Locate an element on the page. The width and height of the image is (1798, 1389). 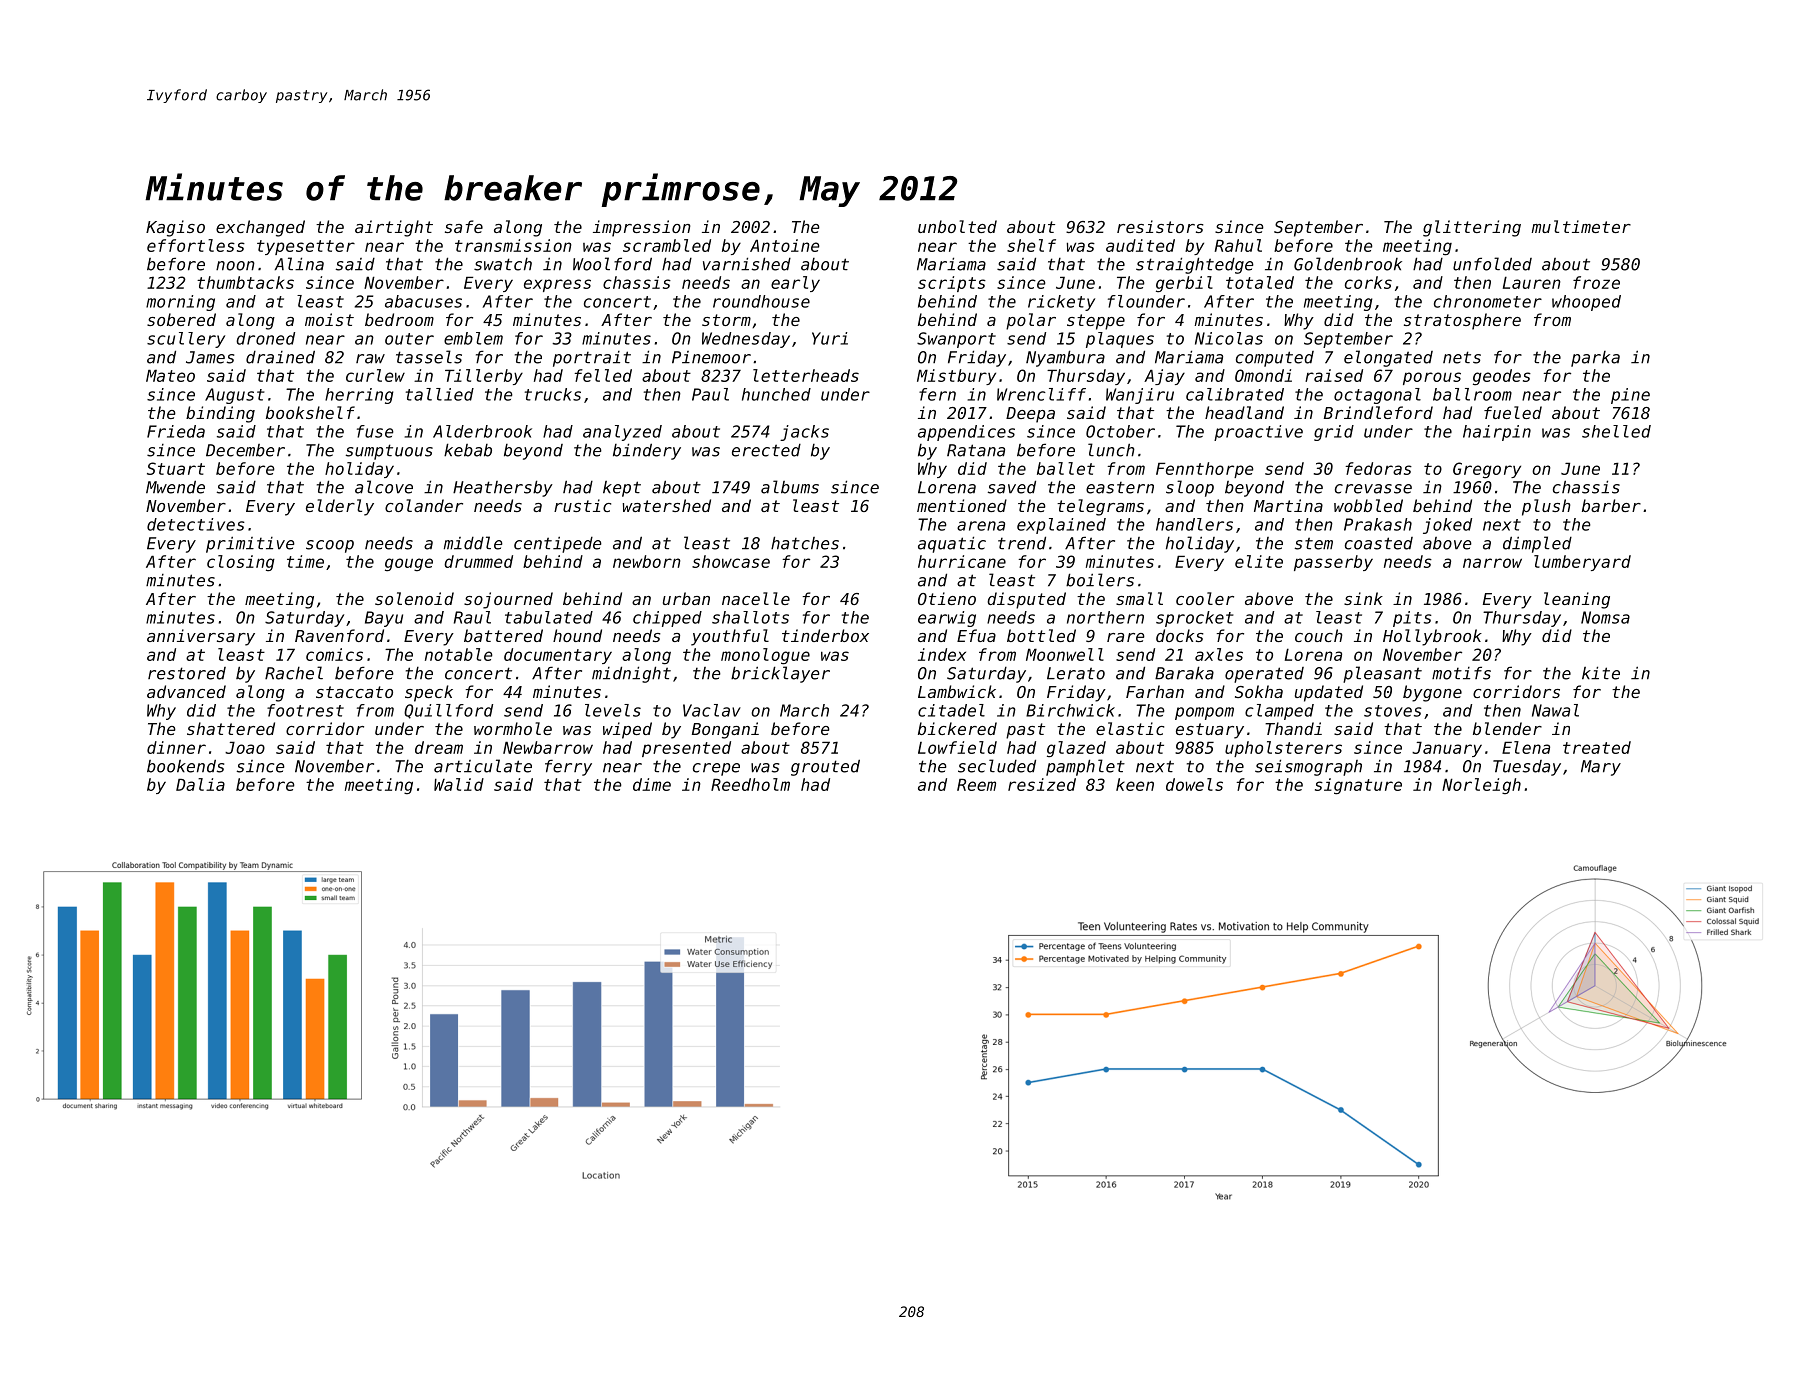
impression is located at coordinates (642, 228).
